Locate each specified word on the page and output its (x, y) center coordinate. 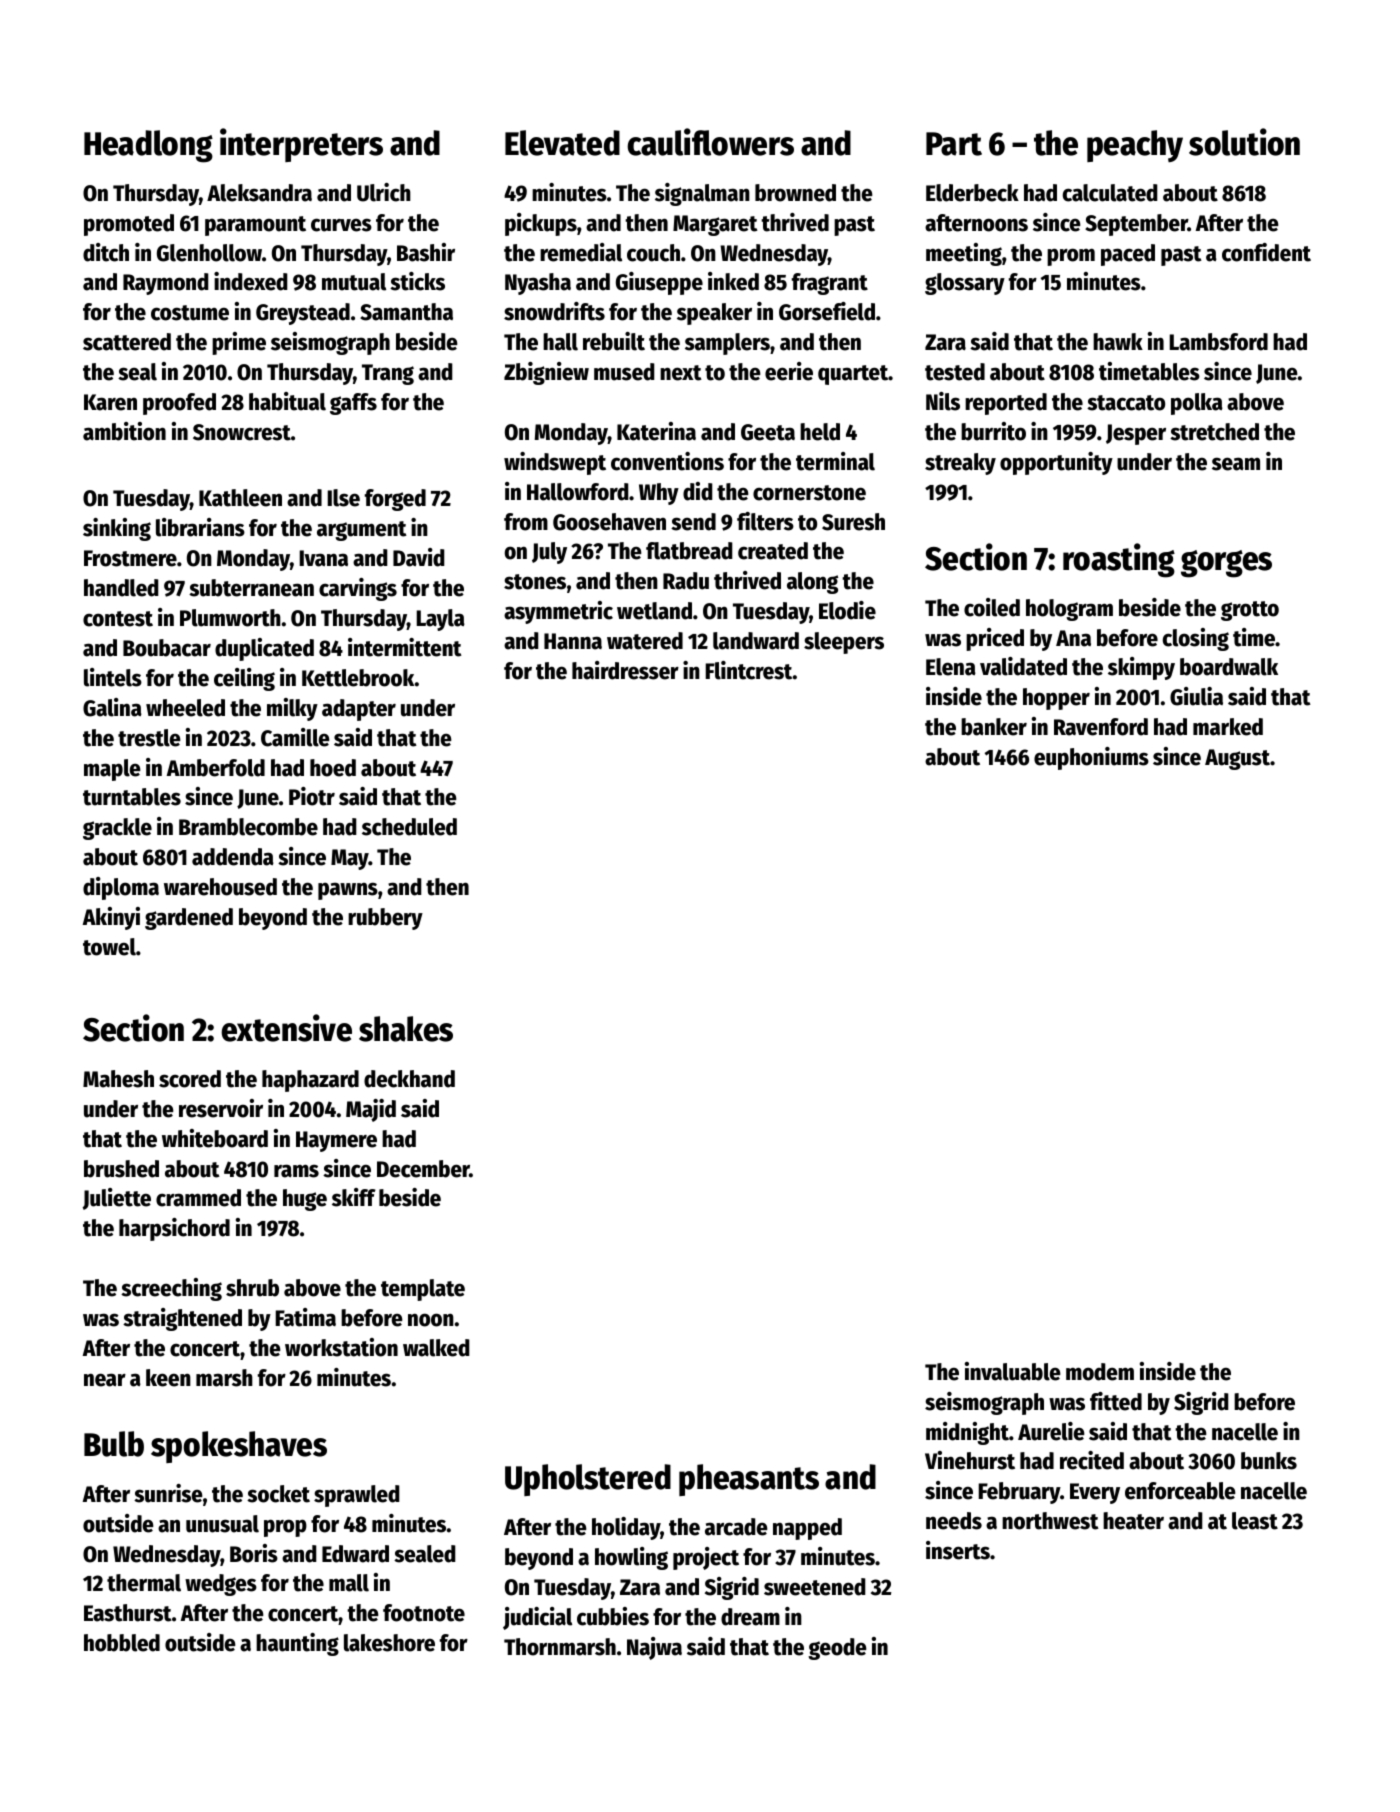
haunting (297, 1644)
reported (1006, 404)
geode (837, 1649)
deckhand (409, 1079)
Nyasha (538, 284)
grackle (117, 829)
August (1237, 759)
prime (239, 343)
